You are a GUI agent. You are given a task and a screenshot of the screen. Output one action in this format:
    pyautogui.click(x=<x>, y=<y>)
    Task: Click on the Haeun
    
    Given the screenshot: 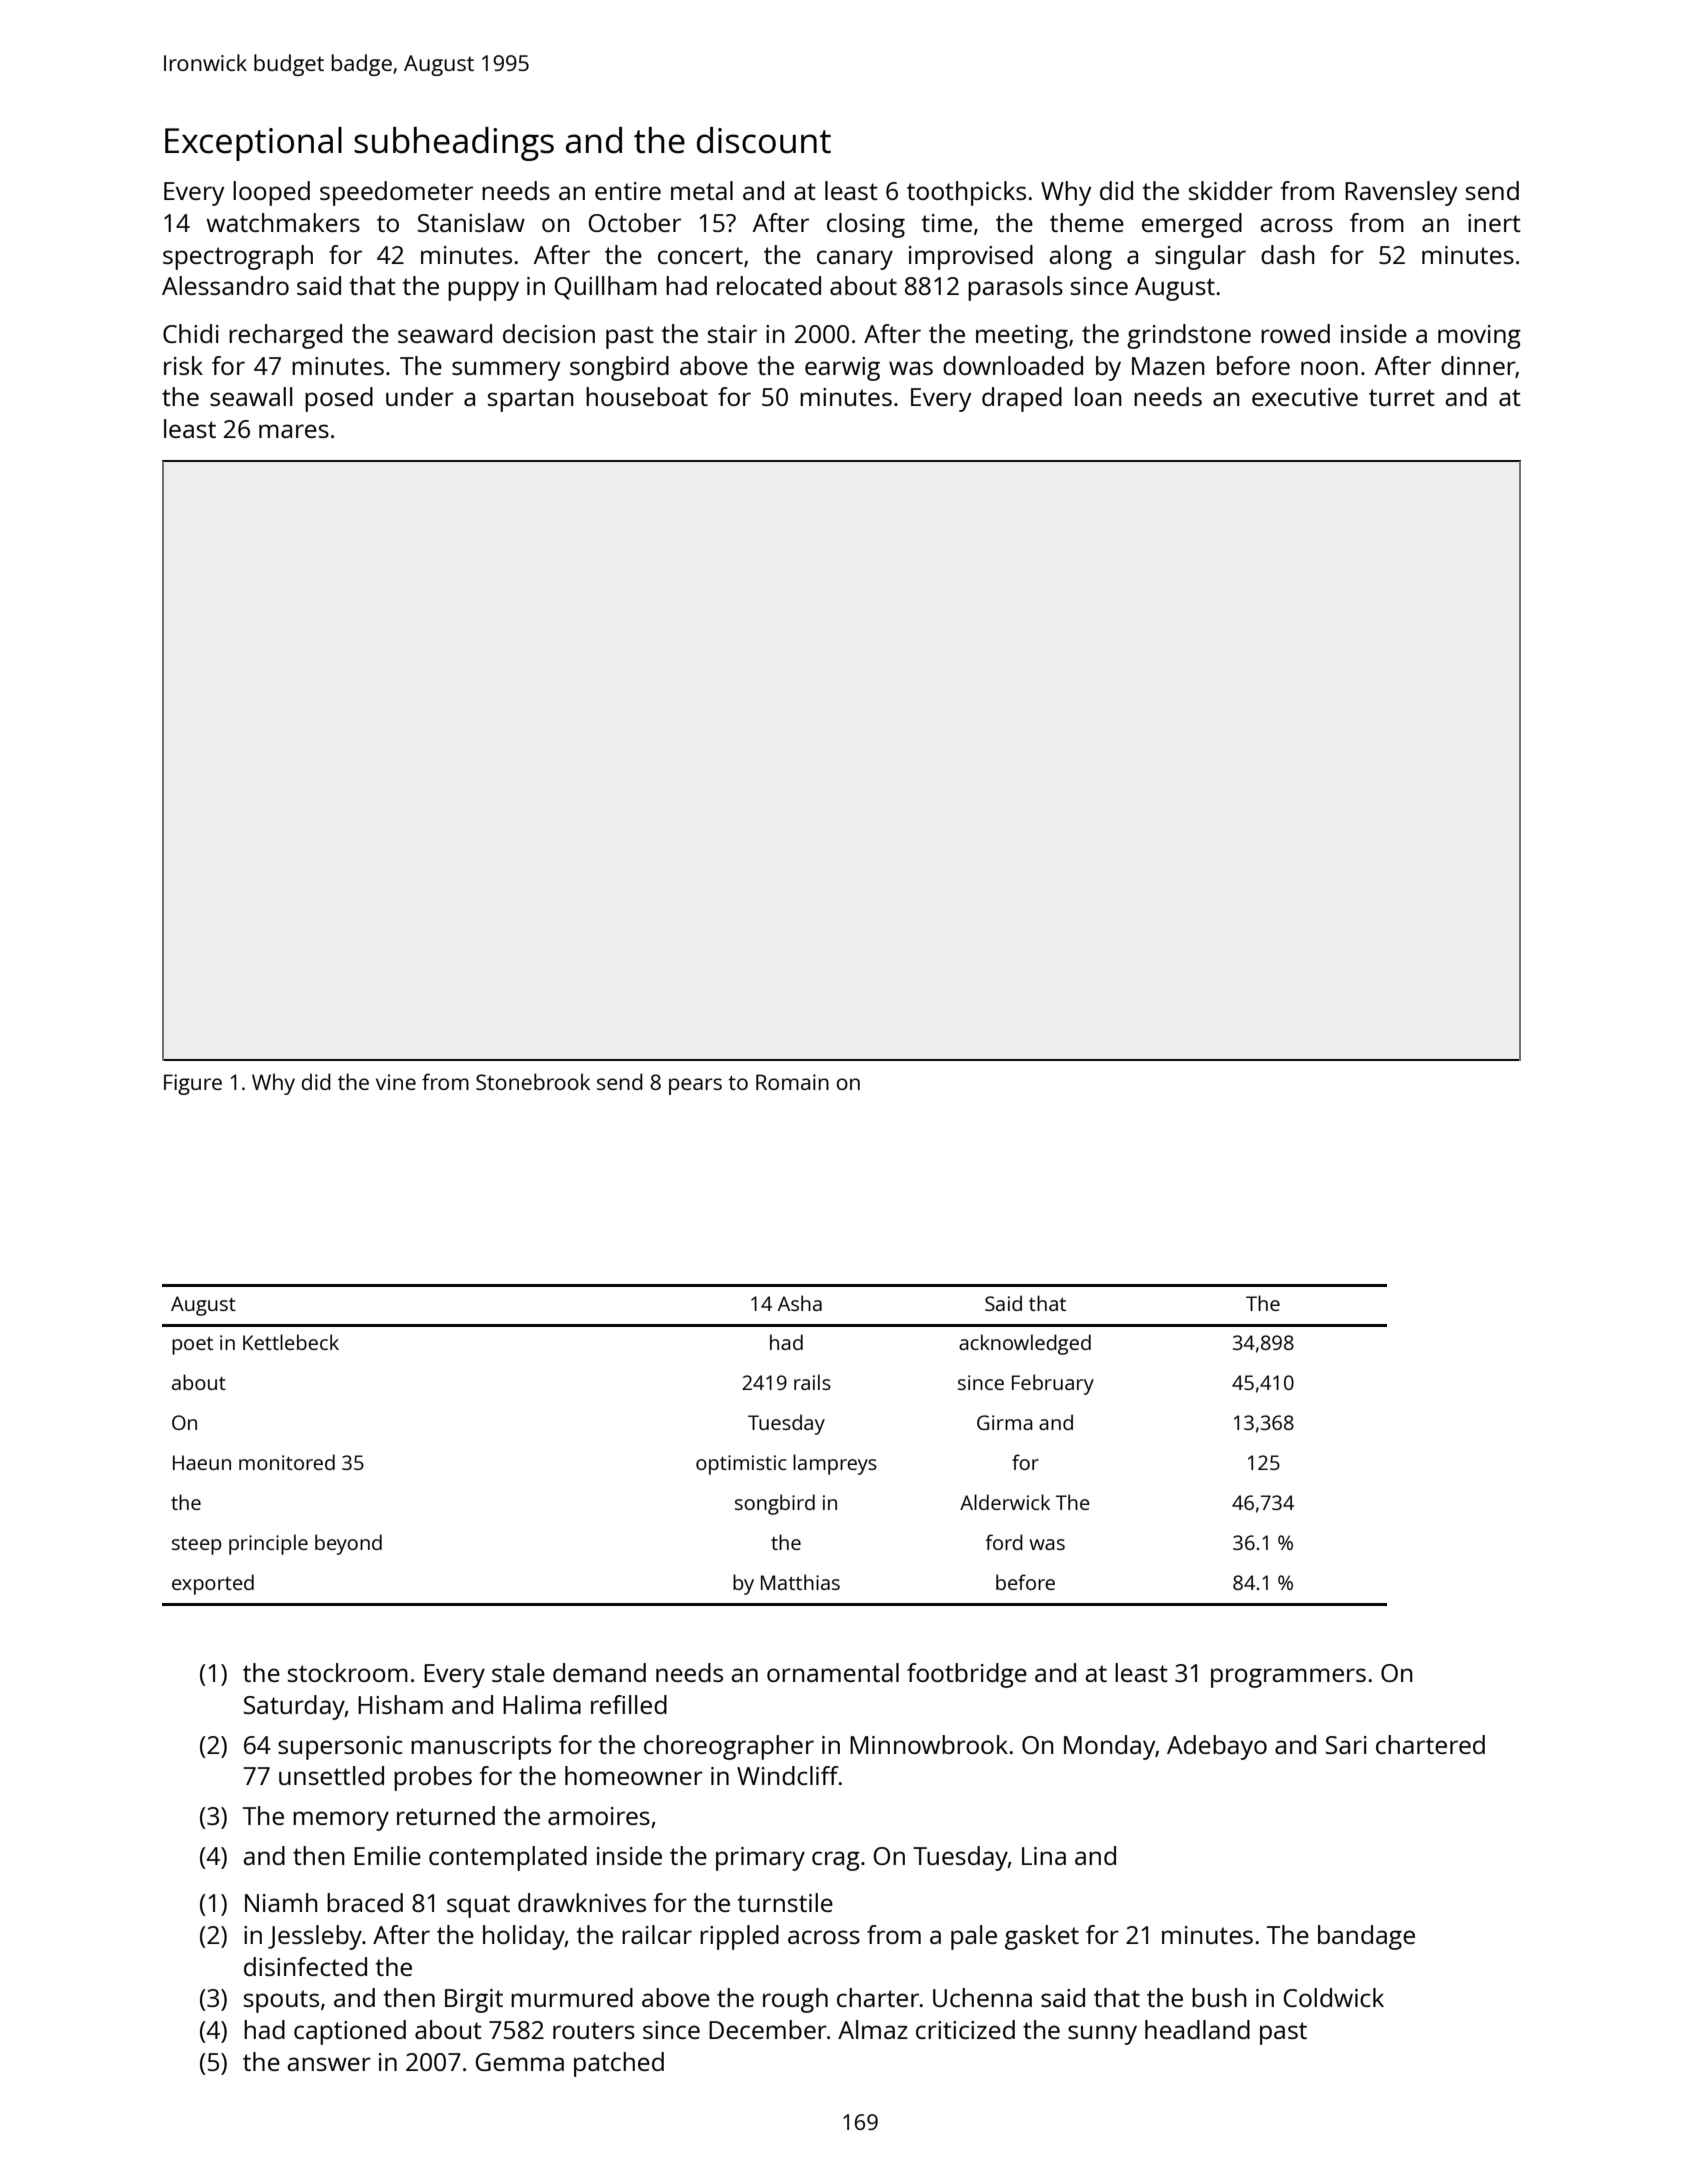 What is the action you would take?
    pyautogui.click(x=202, y=1462)
